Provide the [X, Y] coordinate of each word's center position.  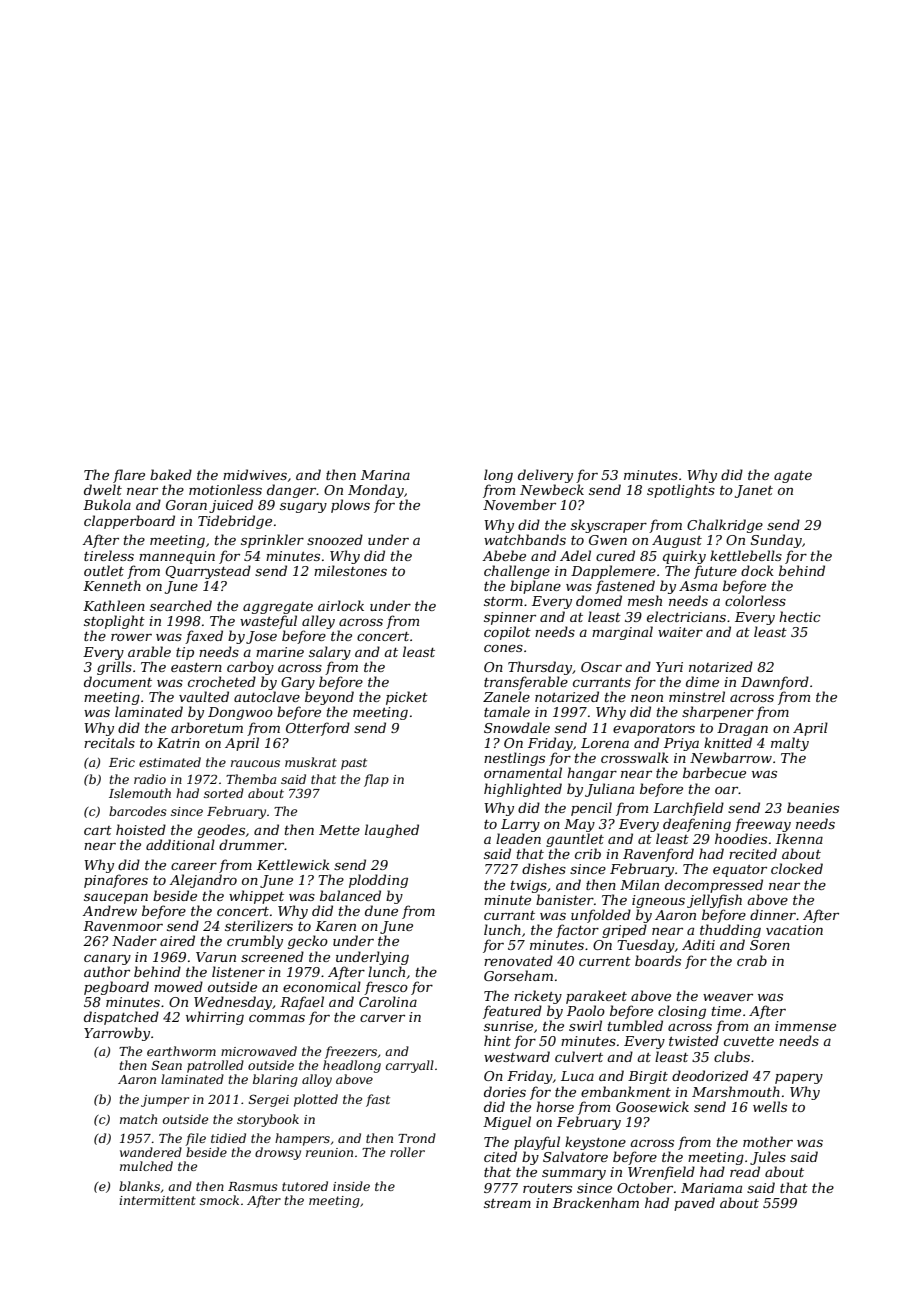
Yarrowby [117, 1034]
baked [171, 474]
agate [793, 477]
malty [790, 744]
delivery [545, 476]
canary [107, 959]
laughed [392, 831]
